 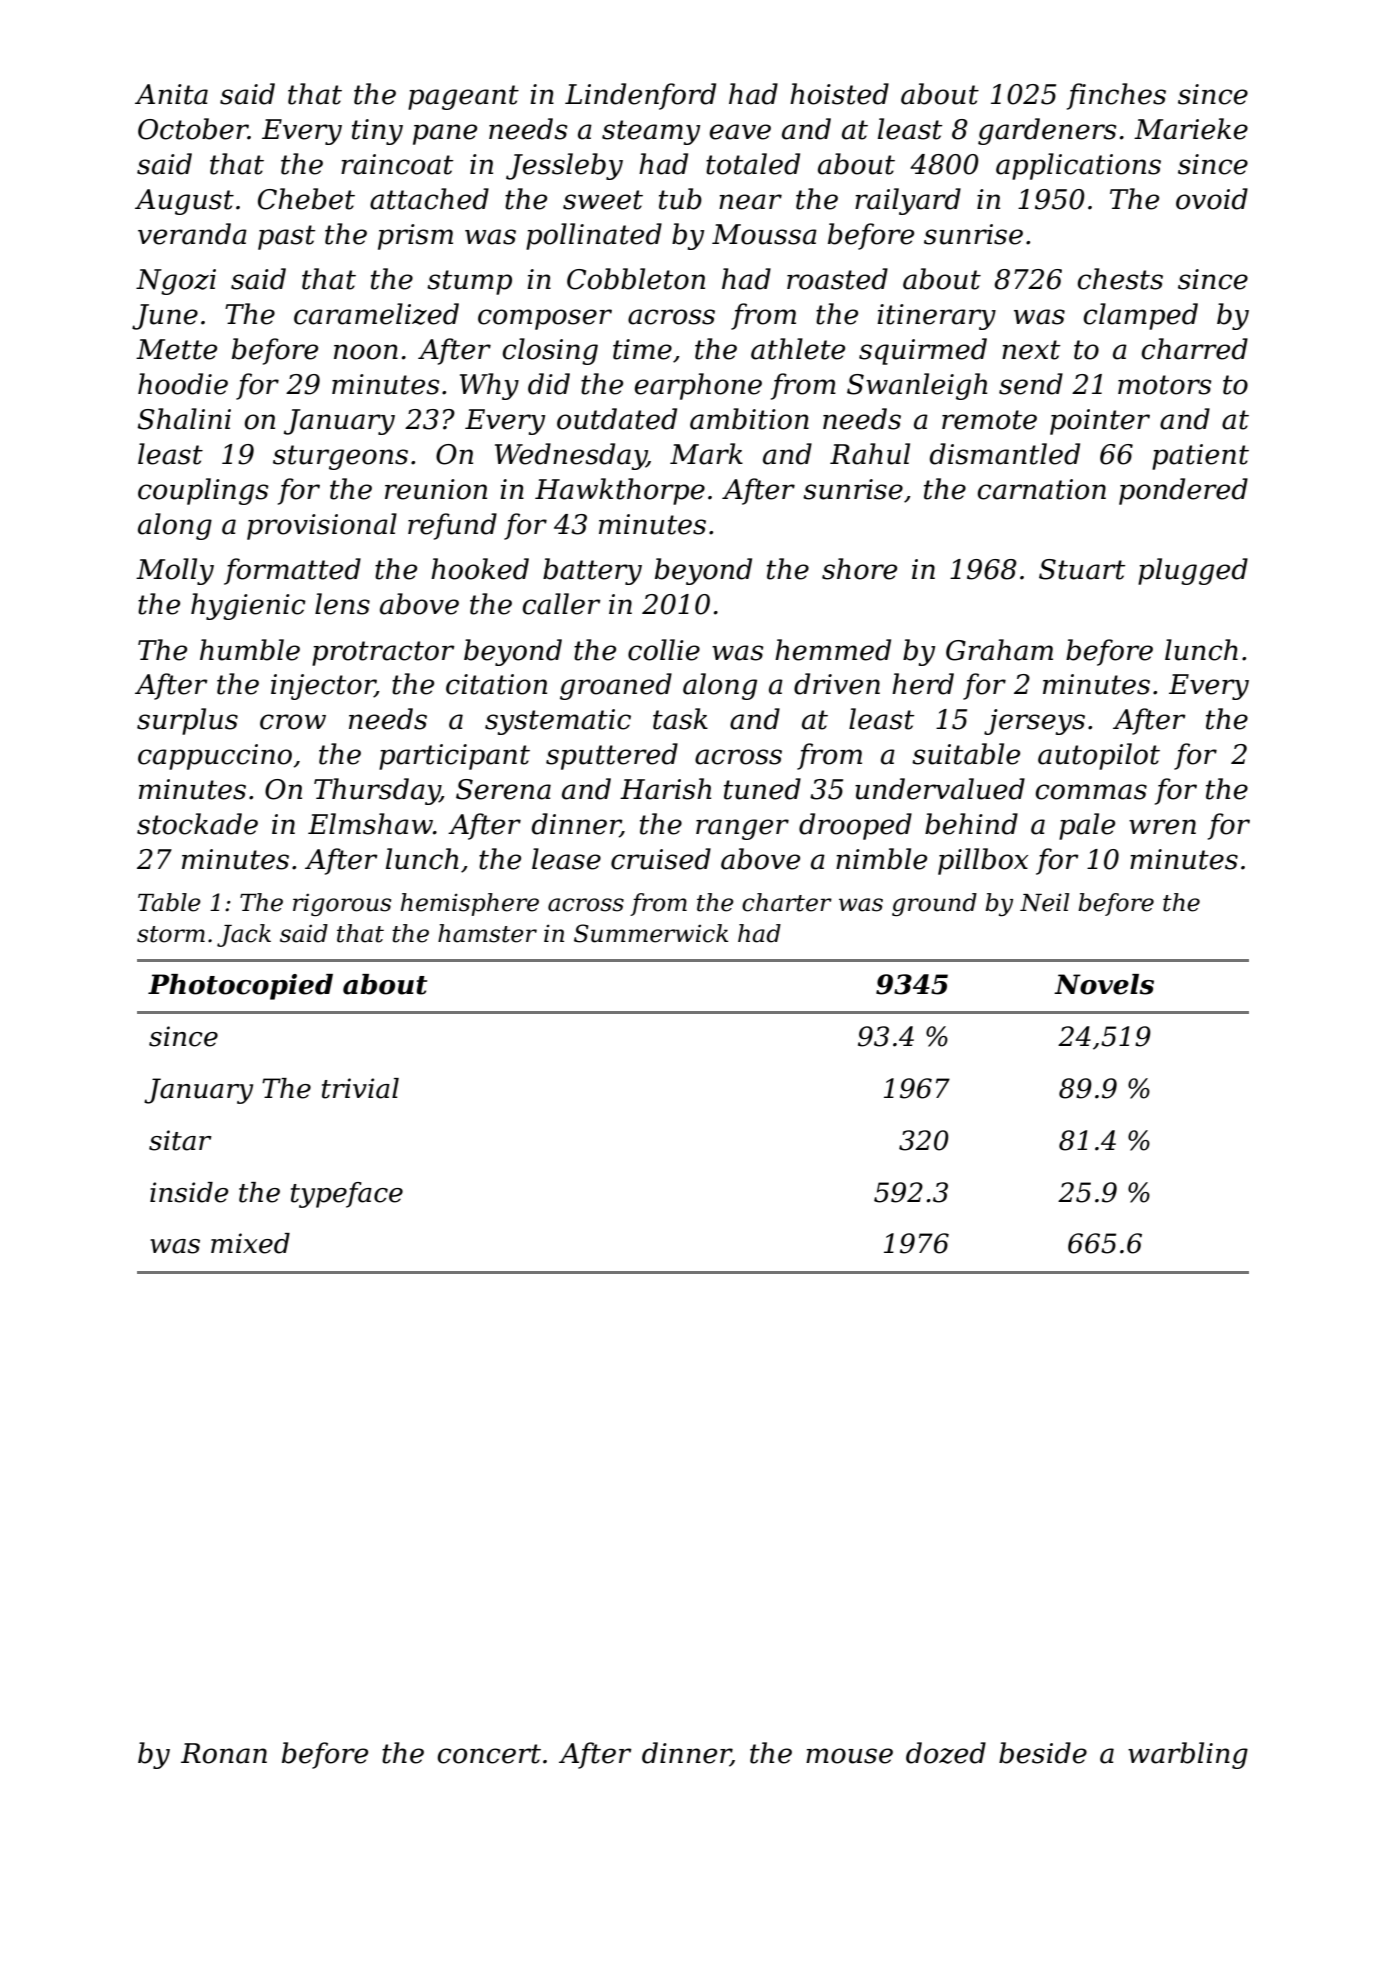 I want to click on warbling, so click(x=1188, y=1755).
